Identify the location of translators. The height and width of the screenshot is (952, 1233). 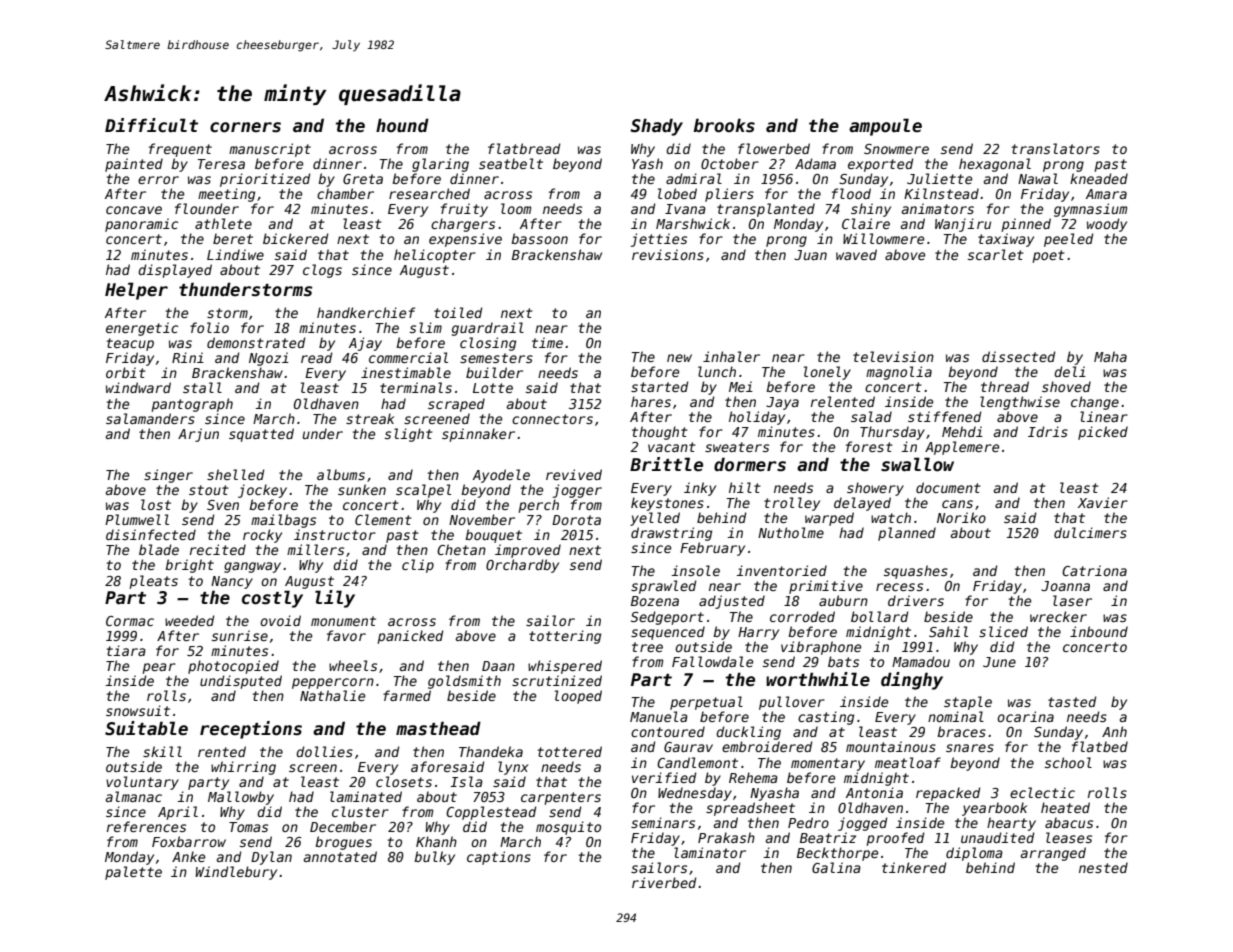
(1056, 148).
